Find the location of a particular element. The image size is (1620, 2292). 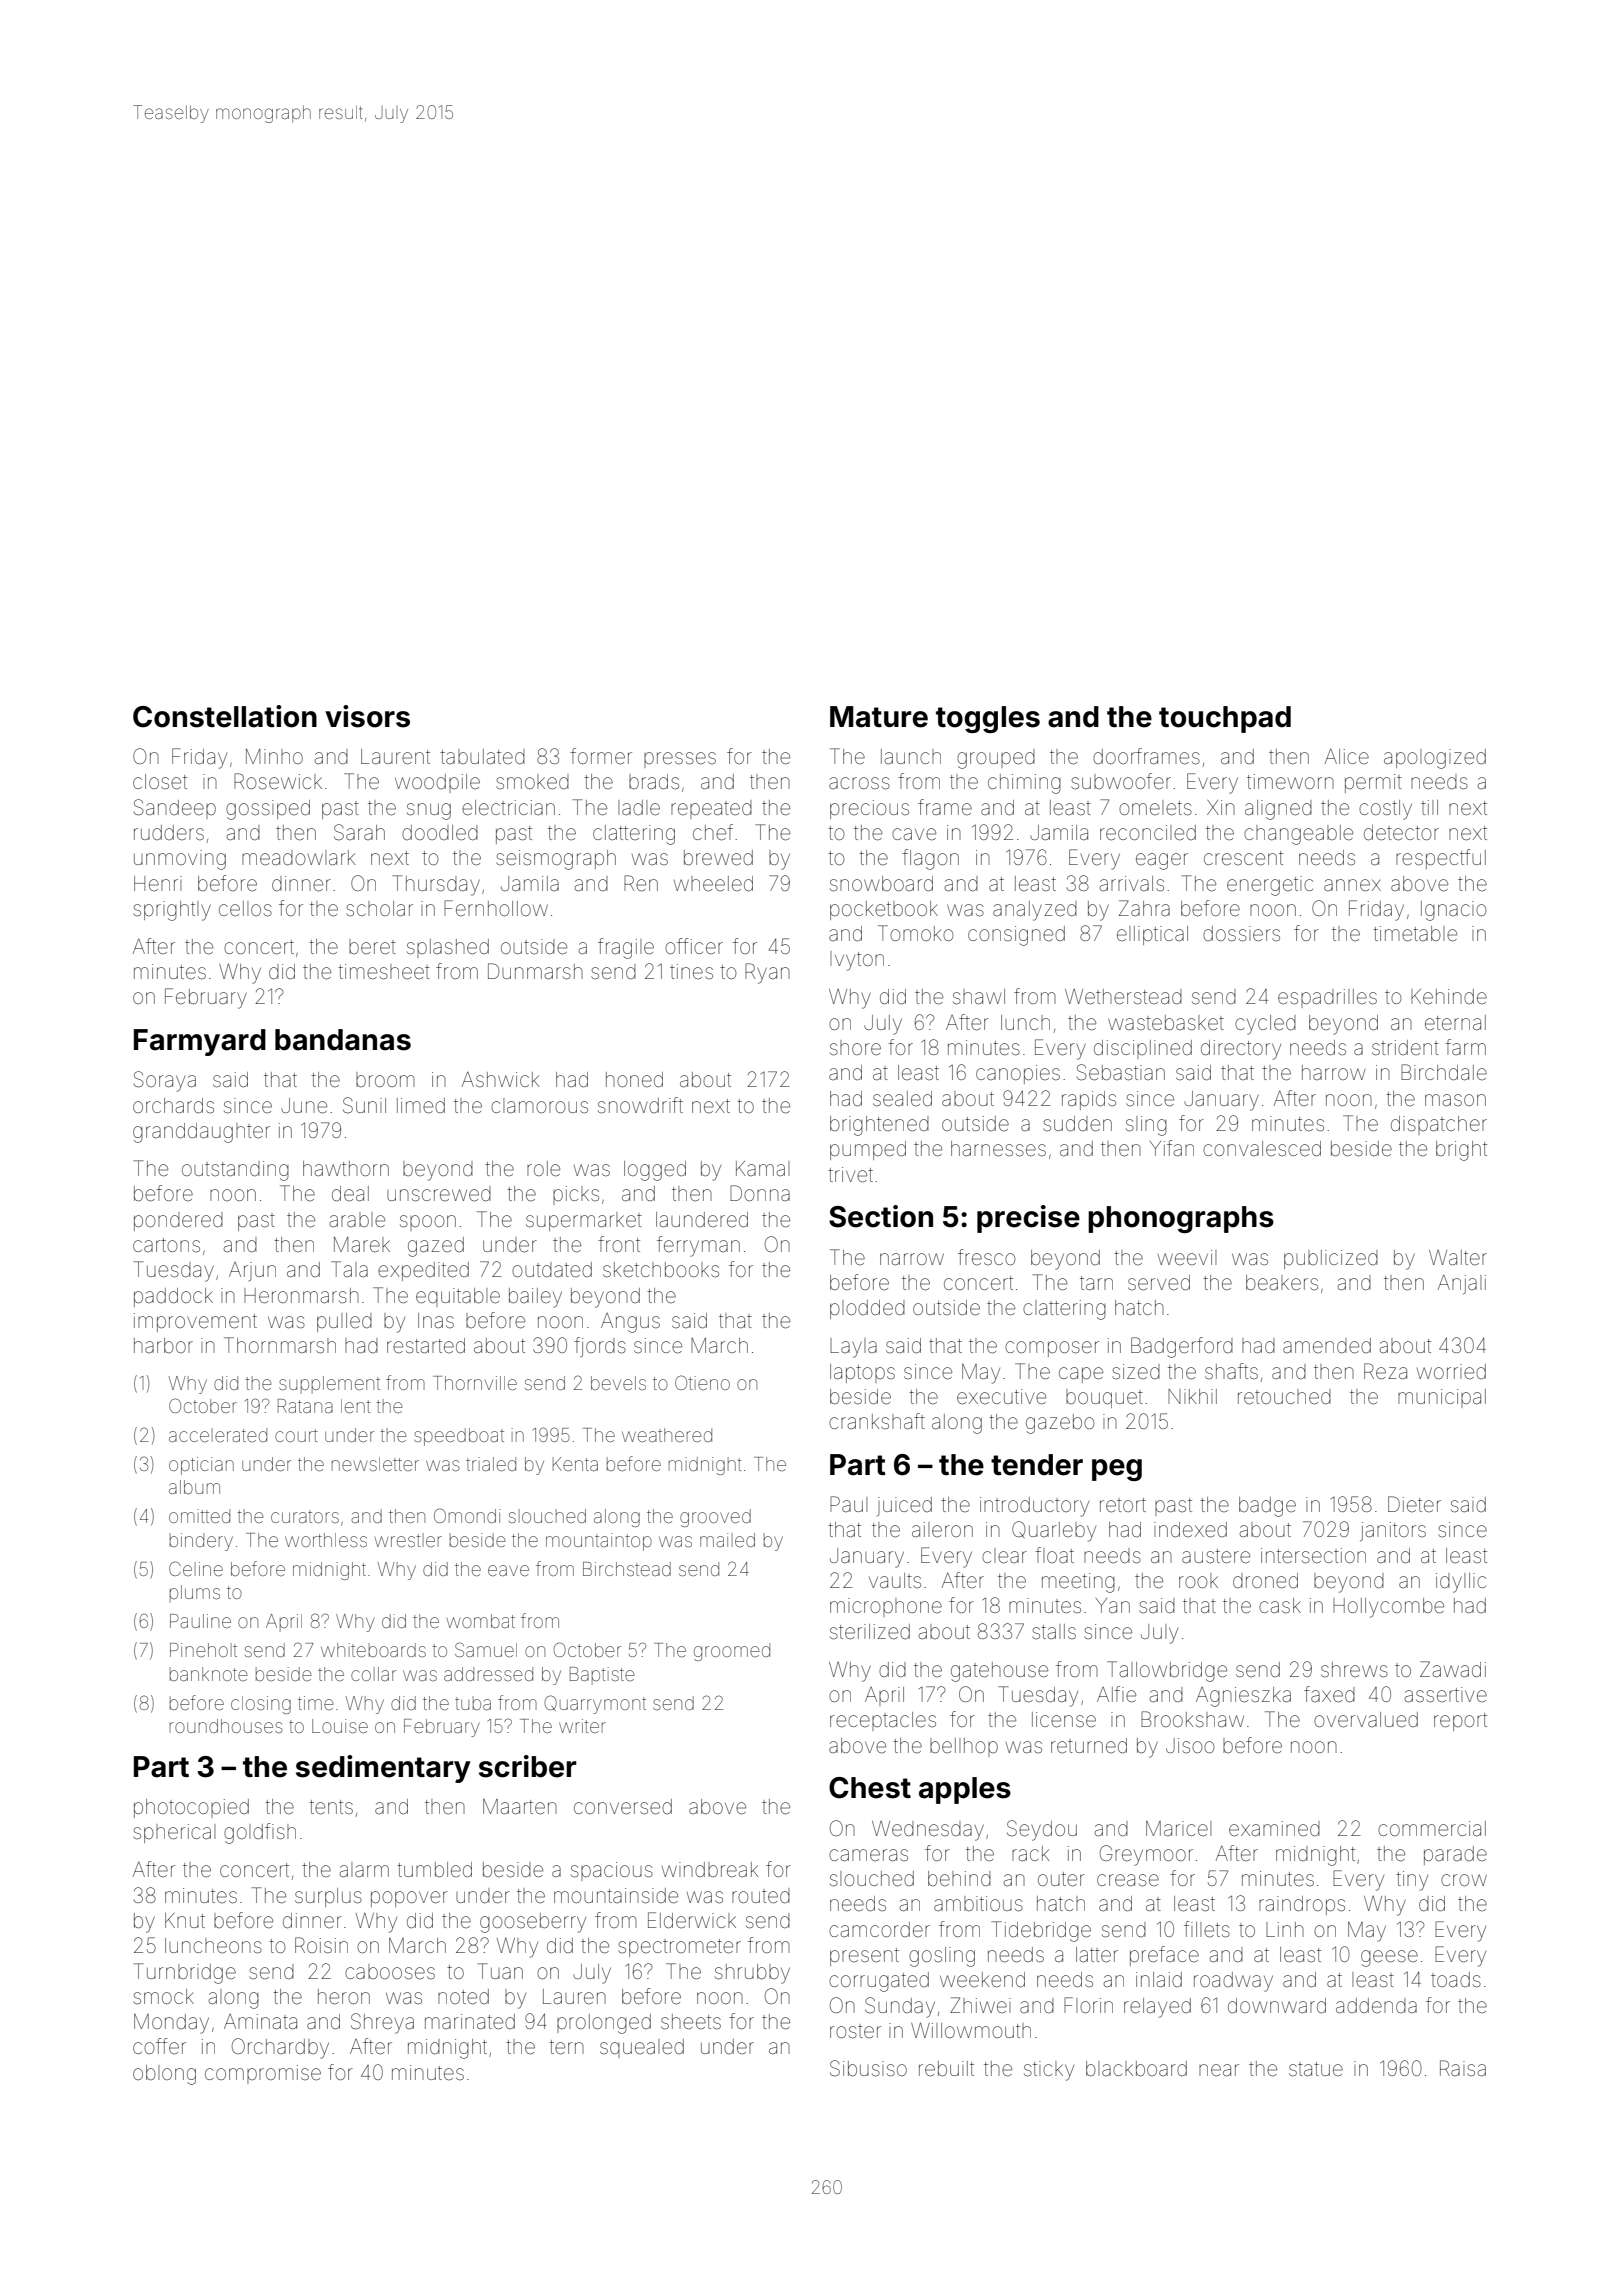

repeated is located at coordinates (711, 809).
